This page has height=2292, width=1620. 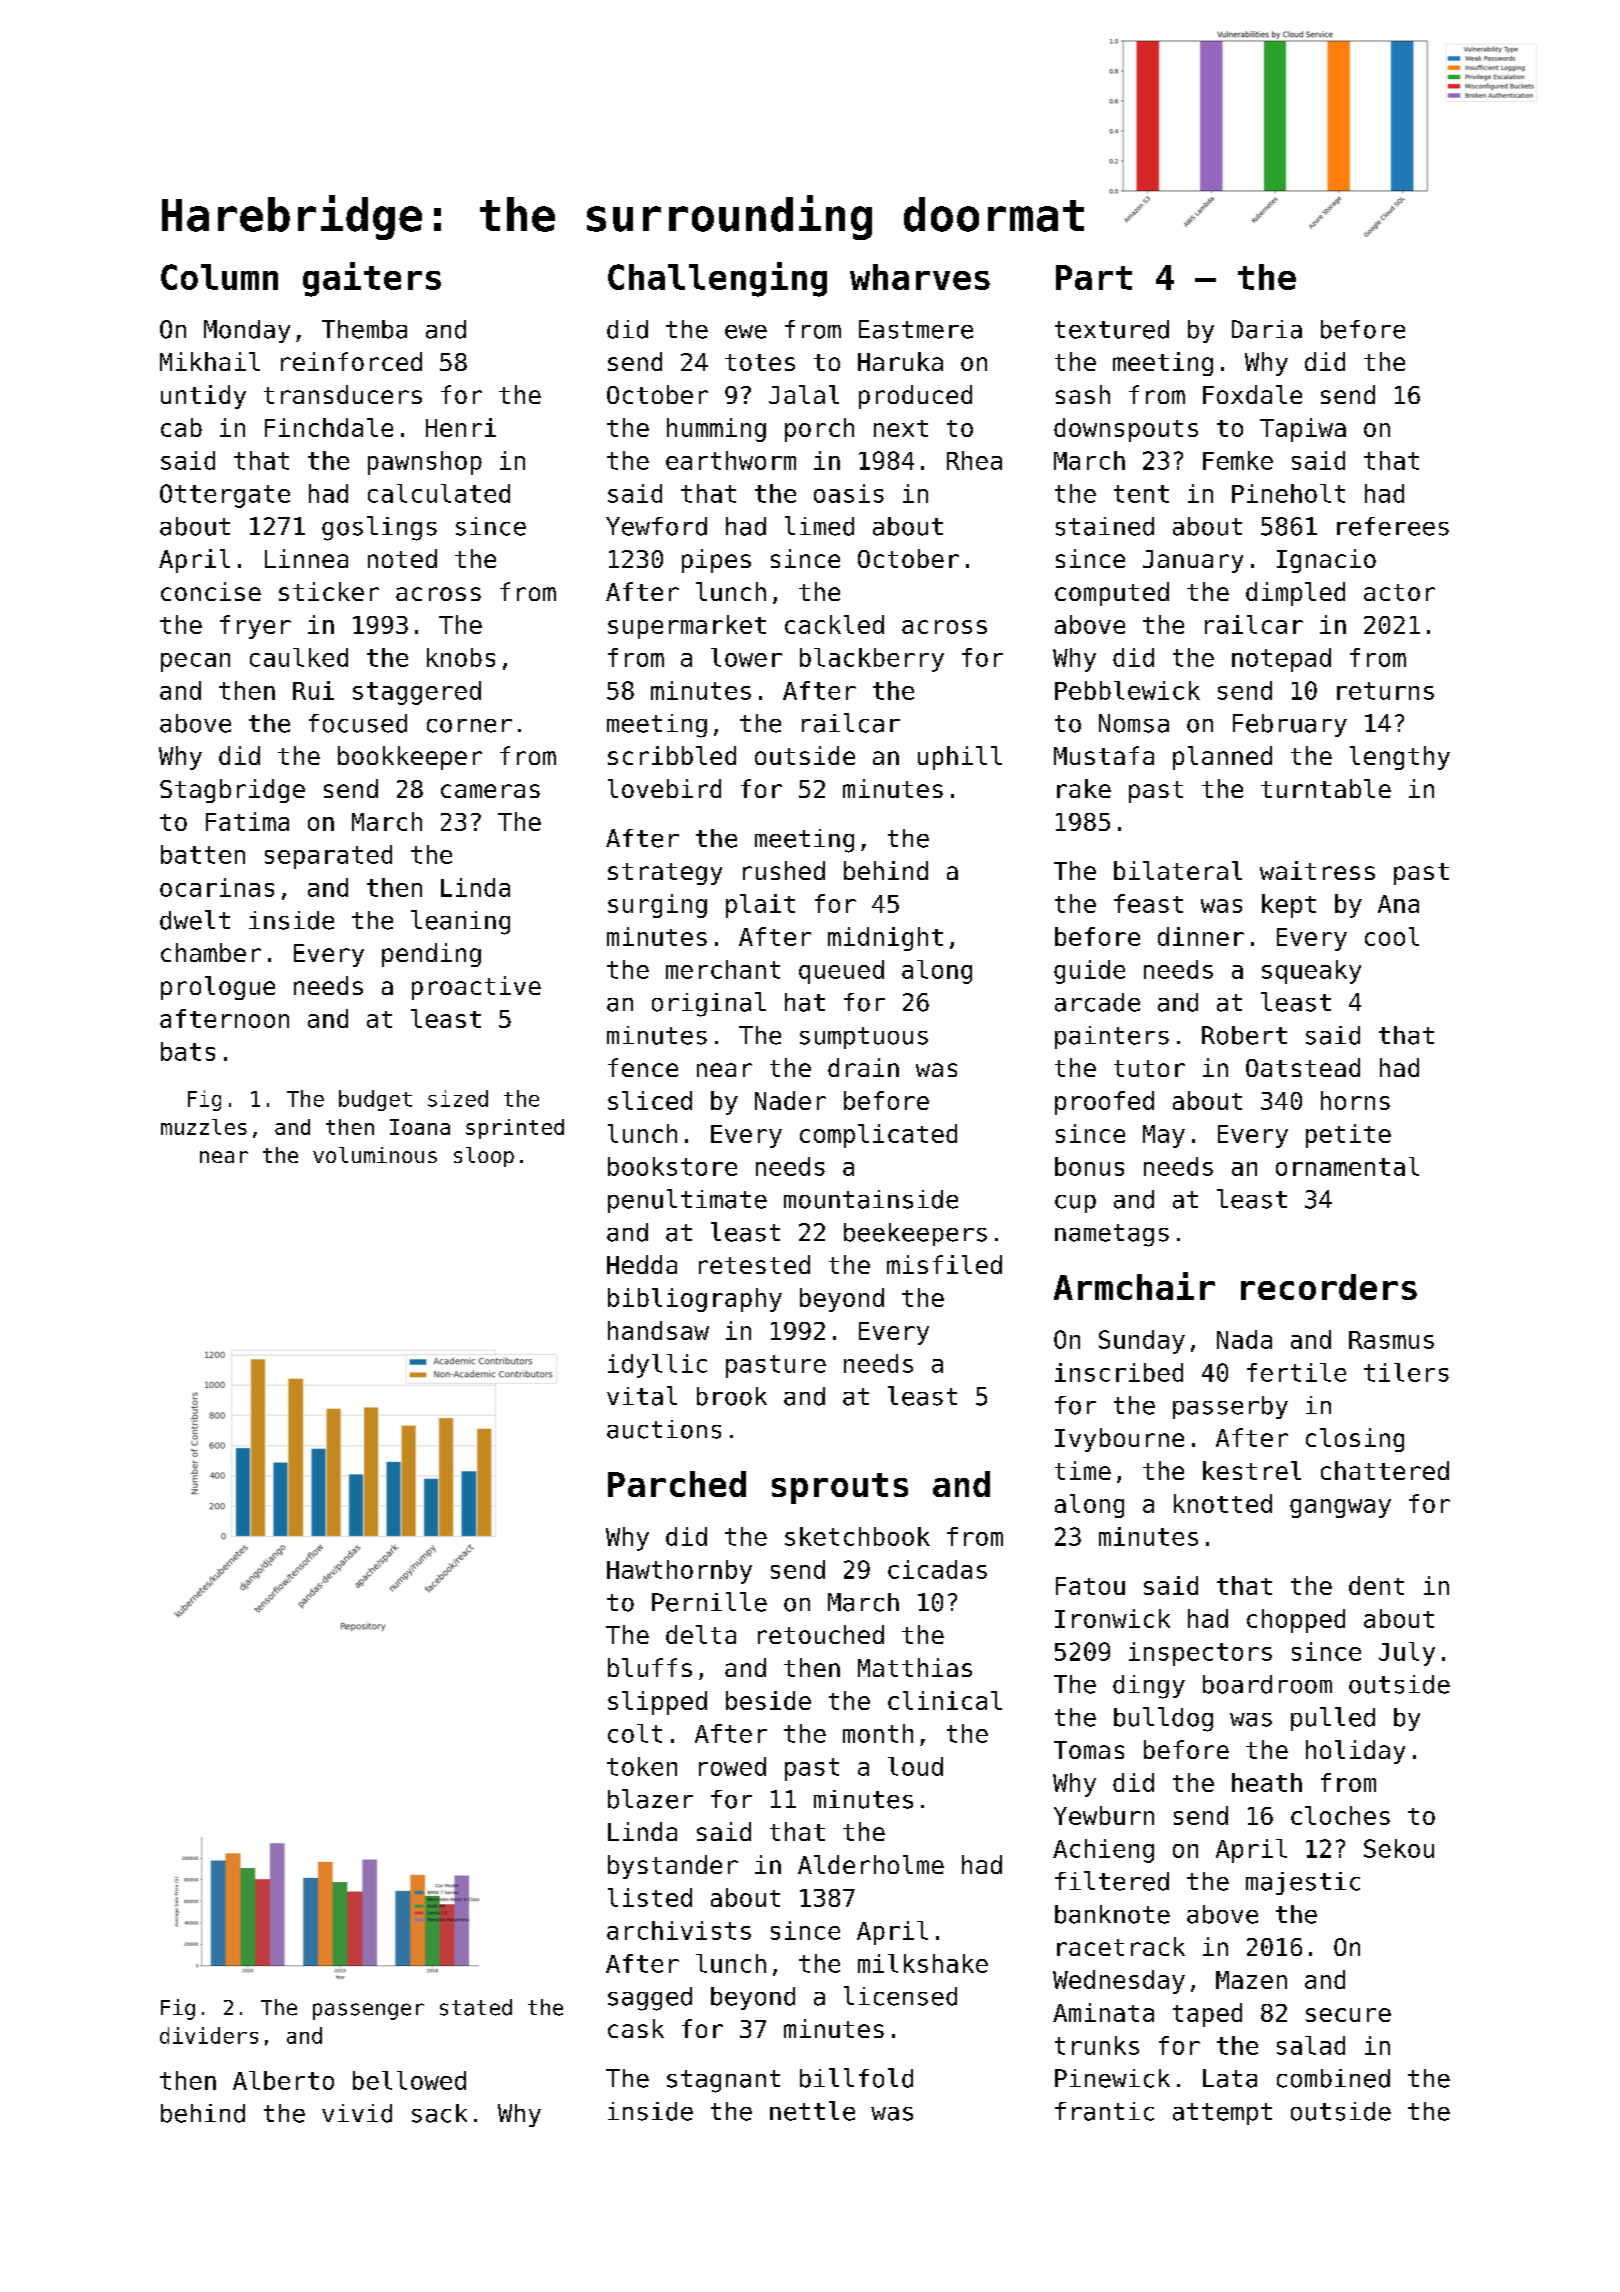 What do you see at coordinates (1355, 1100) in the page?
I see `horns` at bounding box center [1355, 1100].
